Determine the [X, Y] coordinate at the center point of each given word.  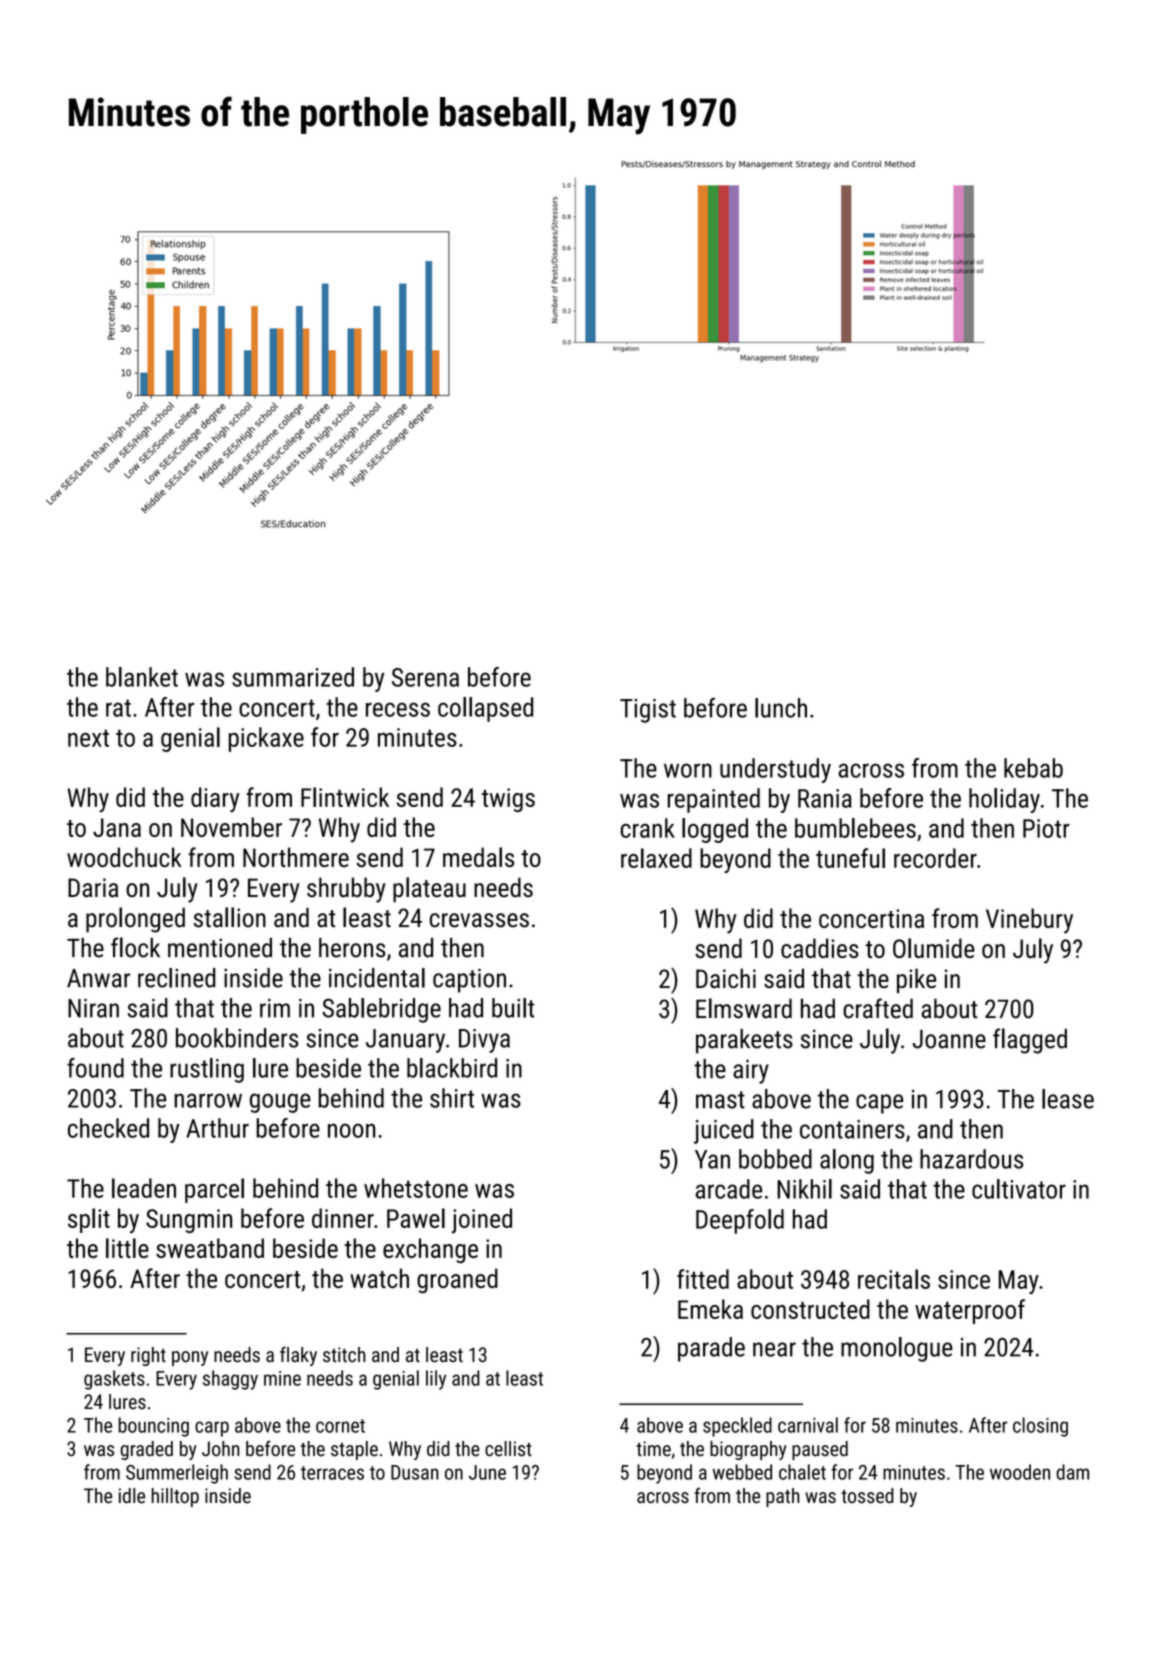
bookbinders [237, 1038]
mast [720, 1100]
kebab [1033, 768]
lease [1068, 1099]
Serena [425, 677]
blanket [142, 677]
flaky [298, 1356]
